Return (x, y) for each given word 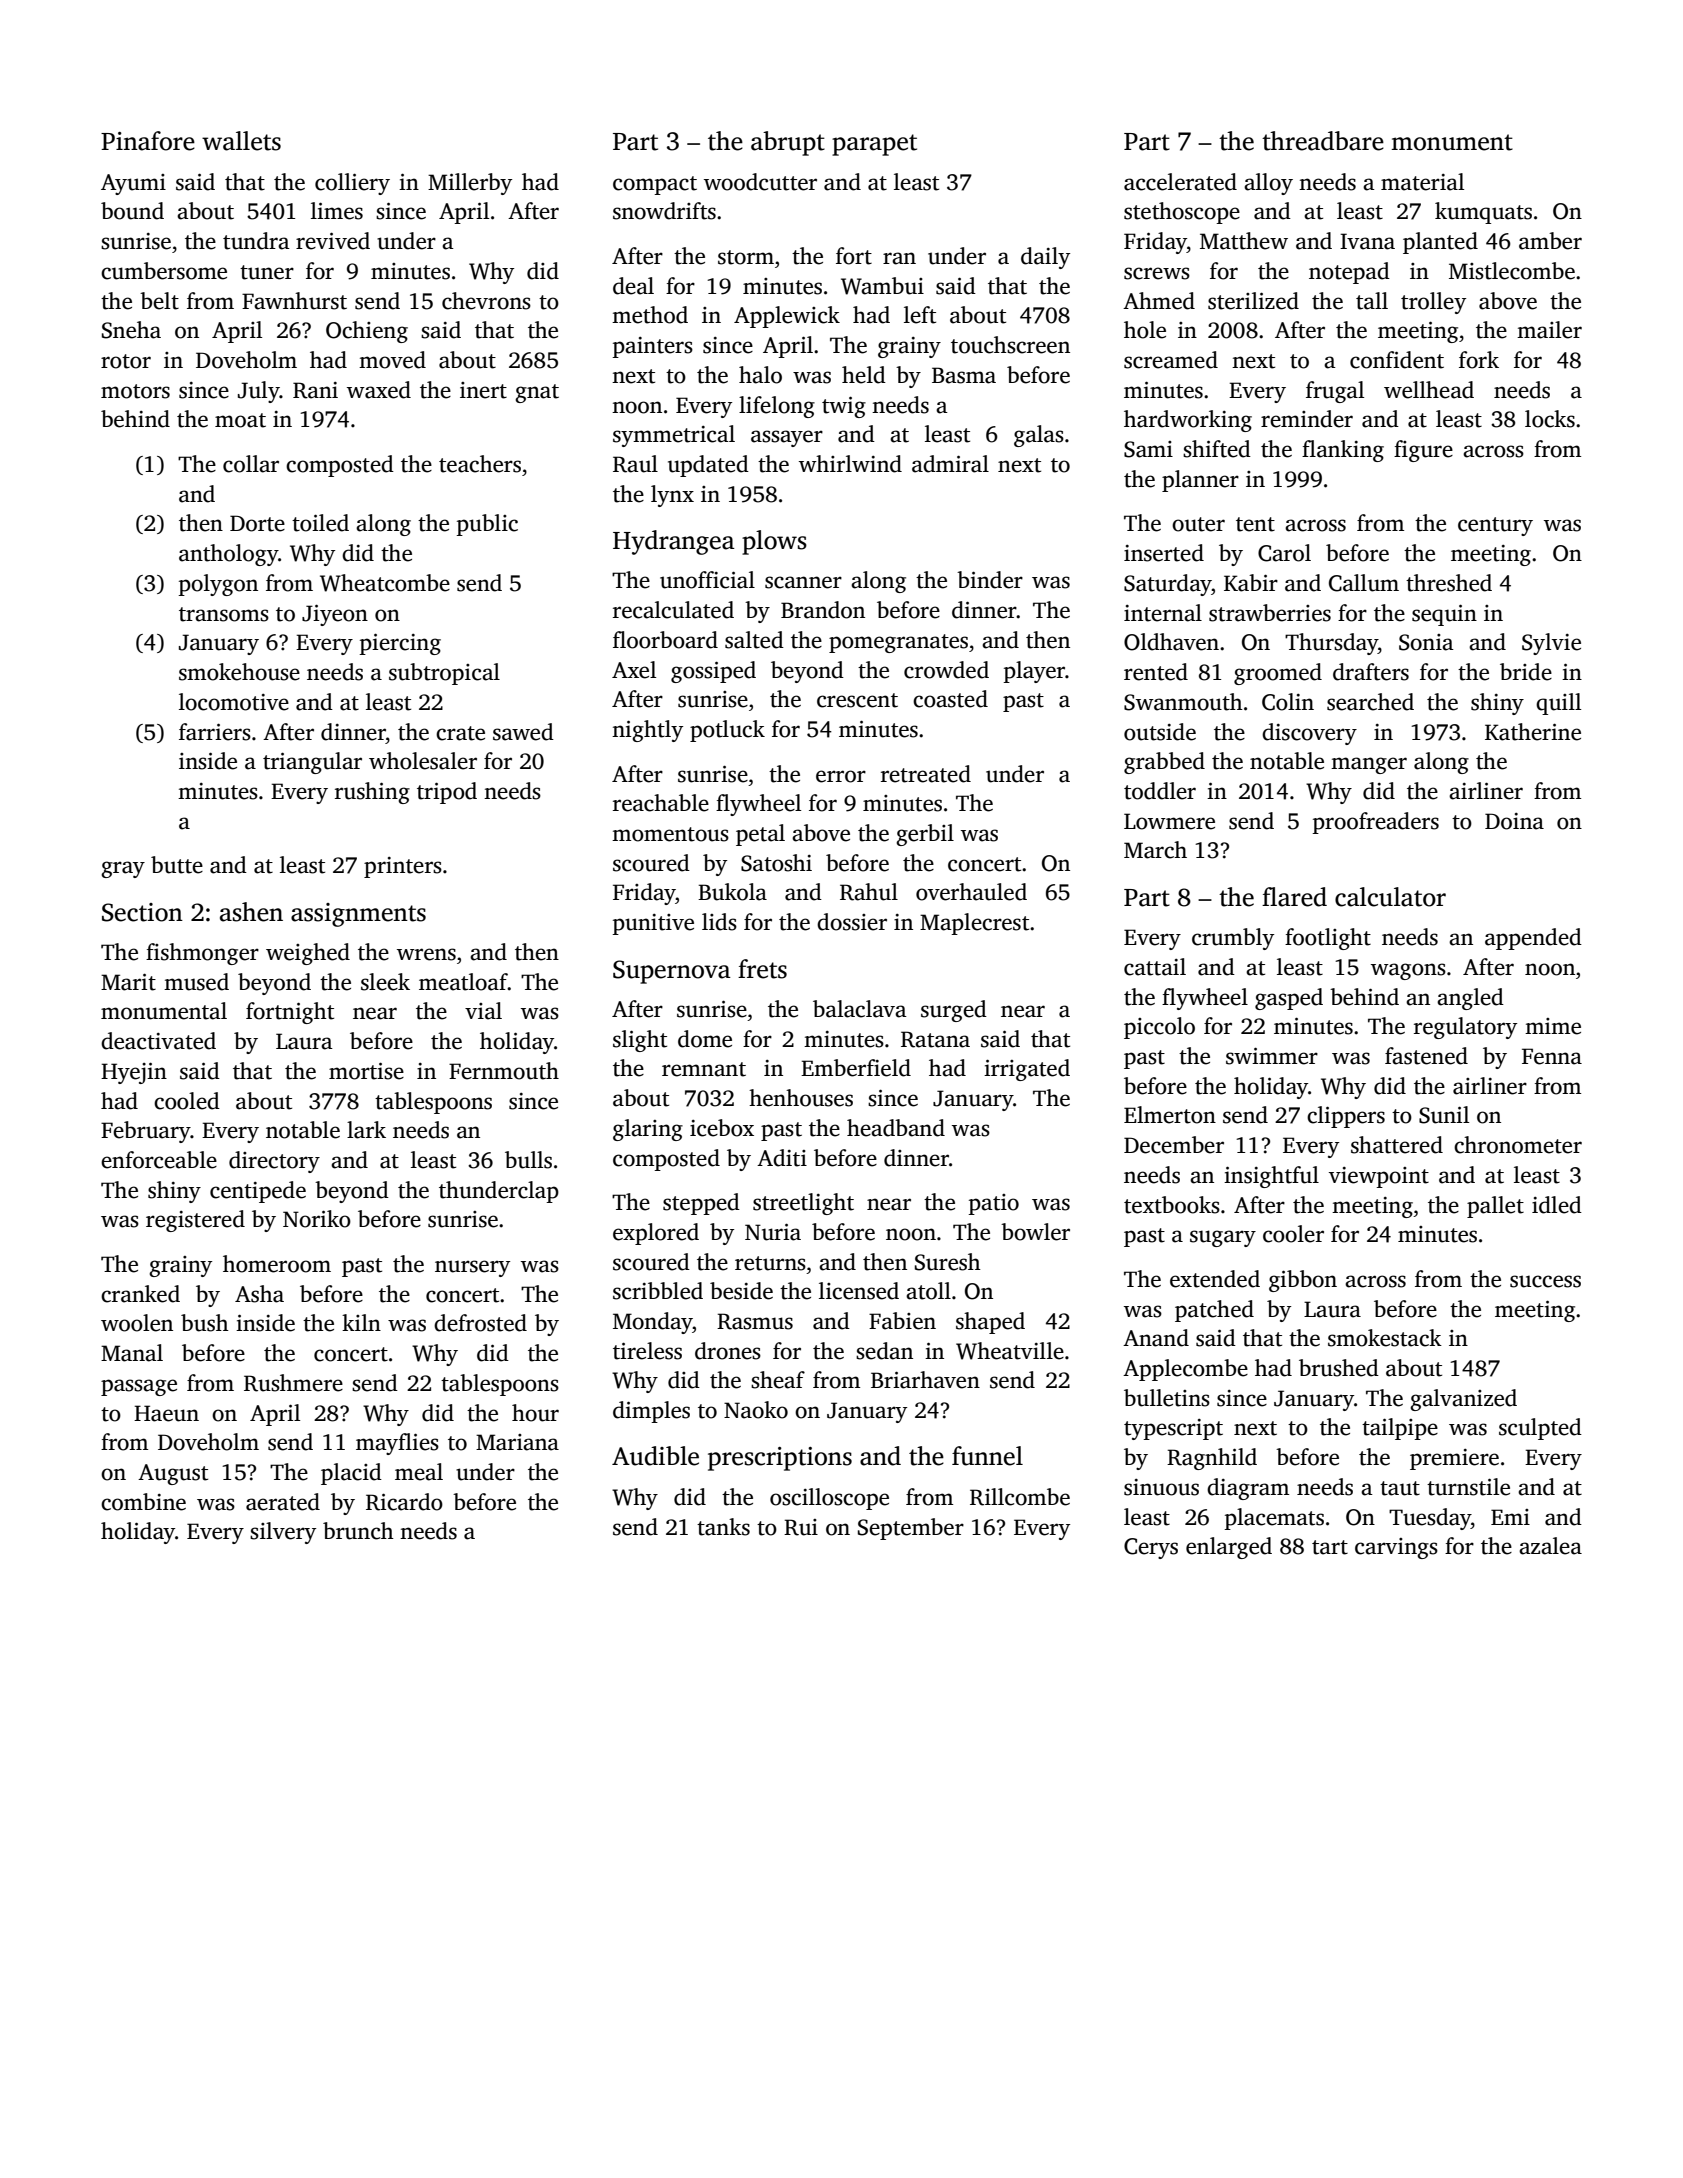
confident (1397, 360)
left (920, 315)
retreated (926, 774)
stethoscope (1182, 213)
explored (656, 1234)
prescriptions (780, 1459)
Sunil (1444, 1115)
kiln (361, 1322)
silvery (283, 1533)
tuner (267, 272)
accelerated (1180, 182)
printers (403, 867)
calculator (1390, 897)
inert (483, 390)
